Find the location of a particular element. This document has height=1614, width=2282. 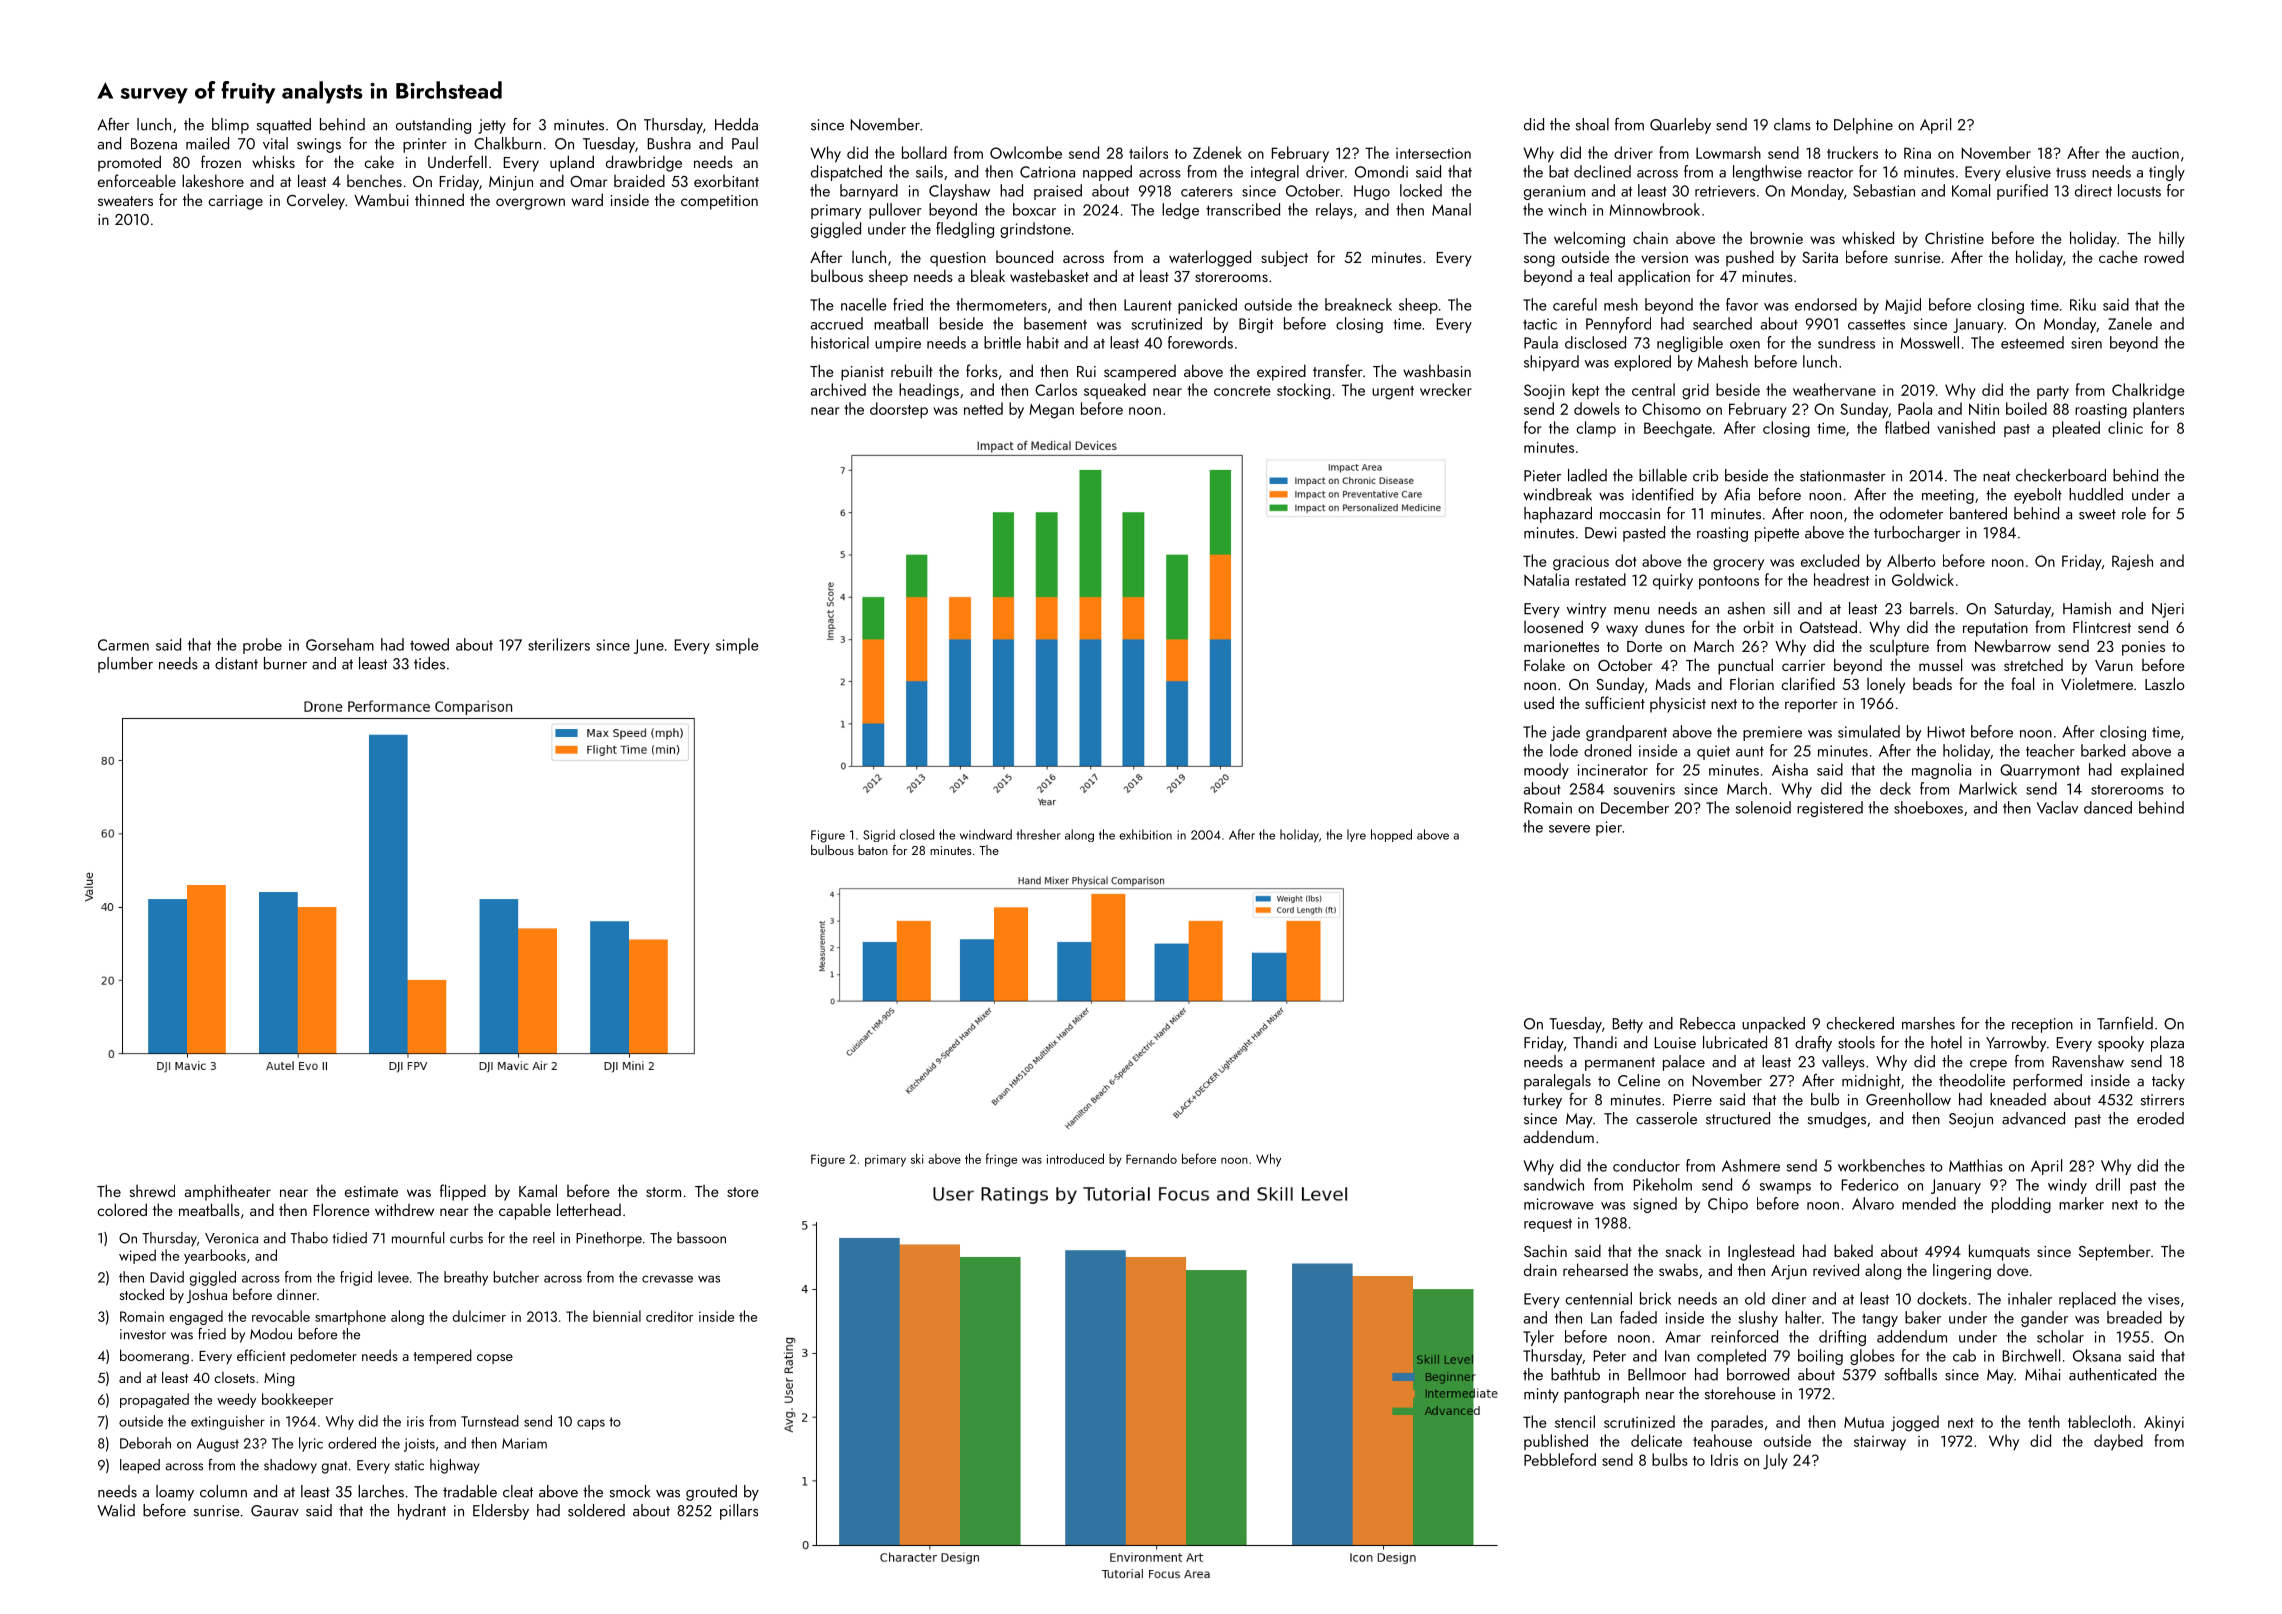

shoal is located at coordinates (1592, 124).
